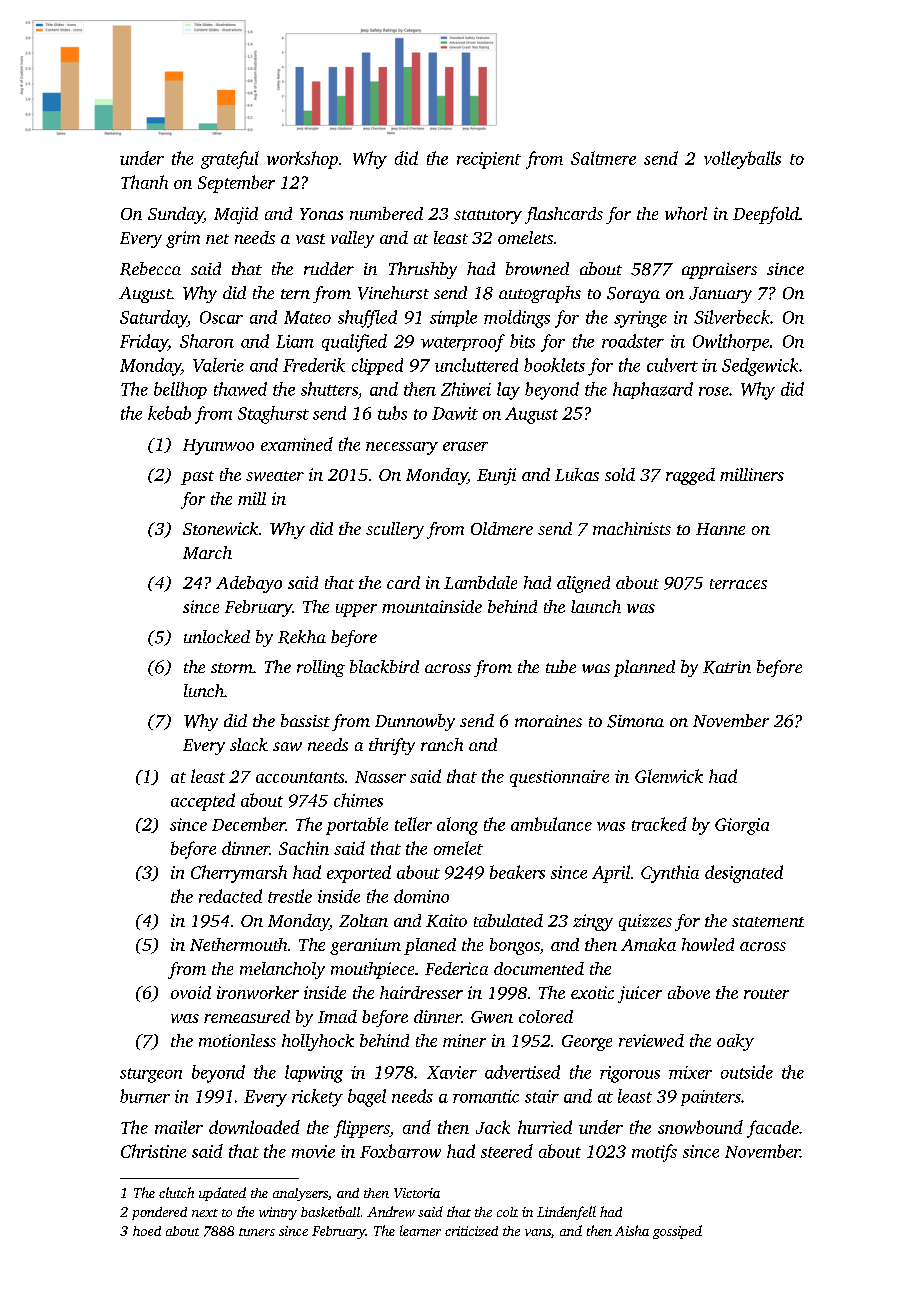 Image resolution: width=924 pixels, height=1314 pixels. What do you see at coordinates (577, 474) in the image?
I see `Lukas` at bounding box center [577, 474].
